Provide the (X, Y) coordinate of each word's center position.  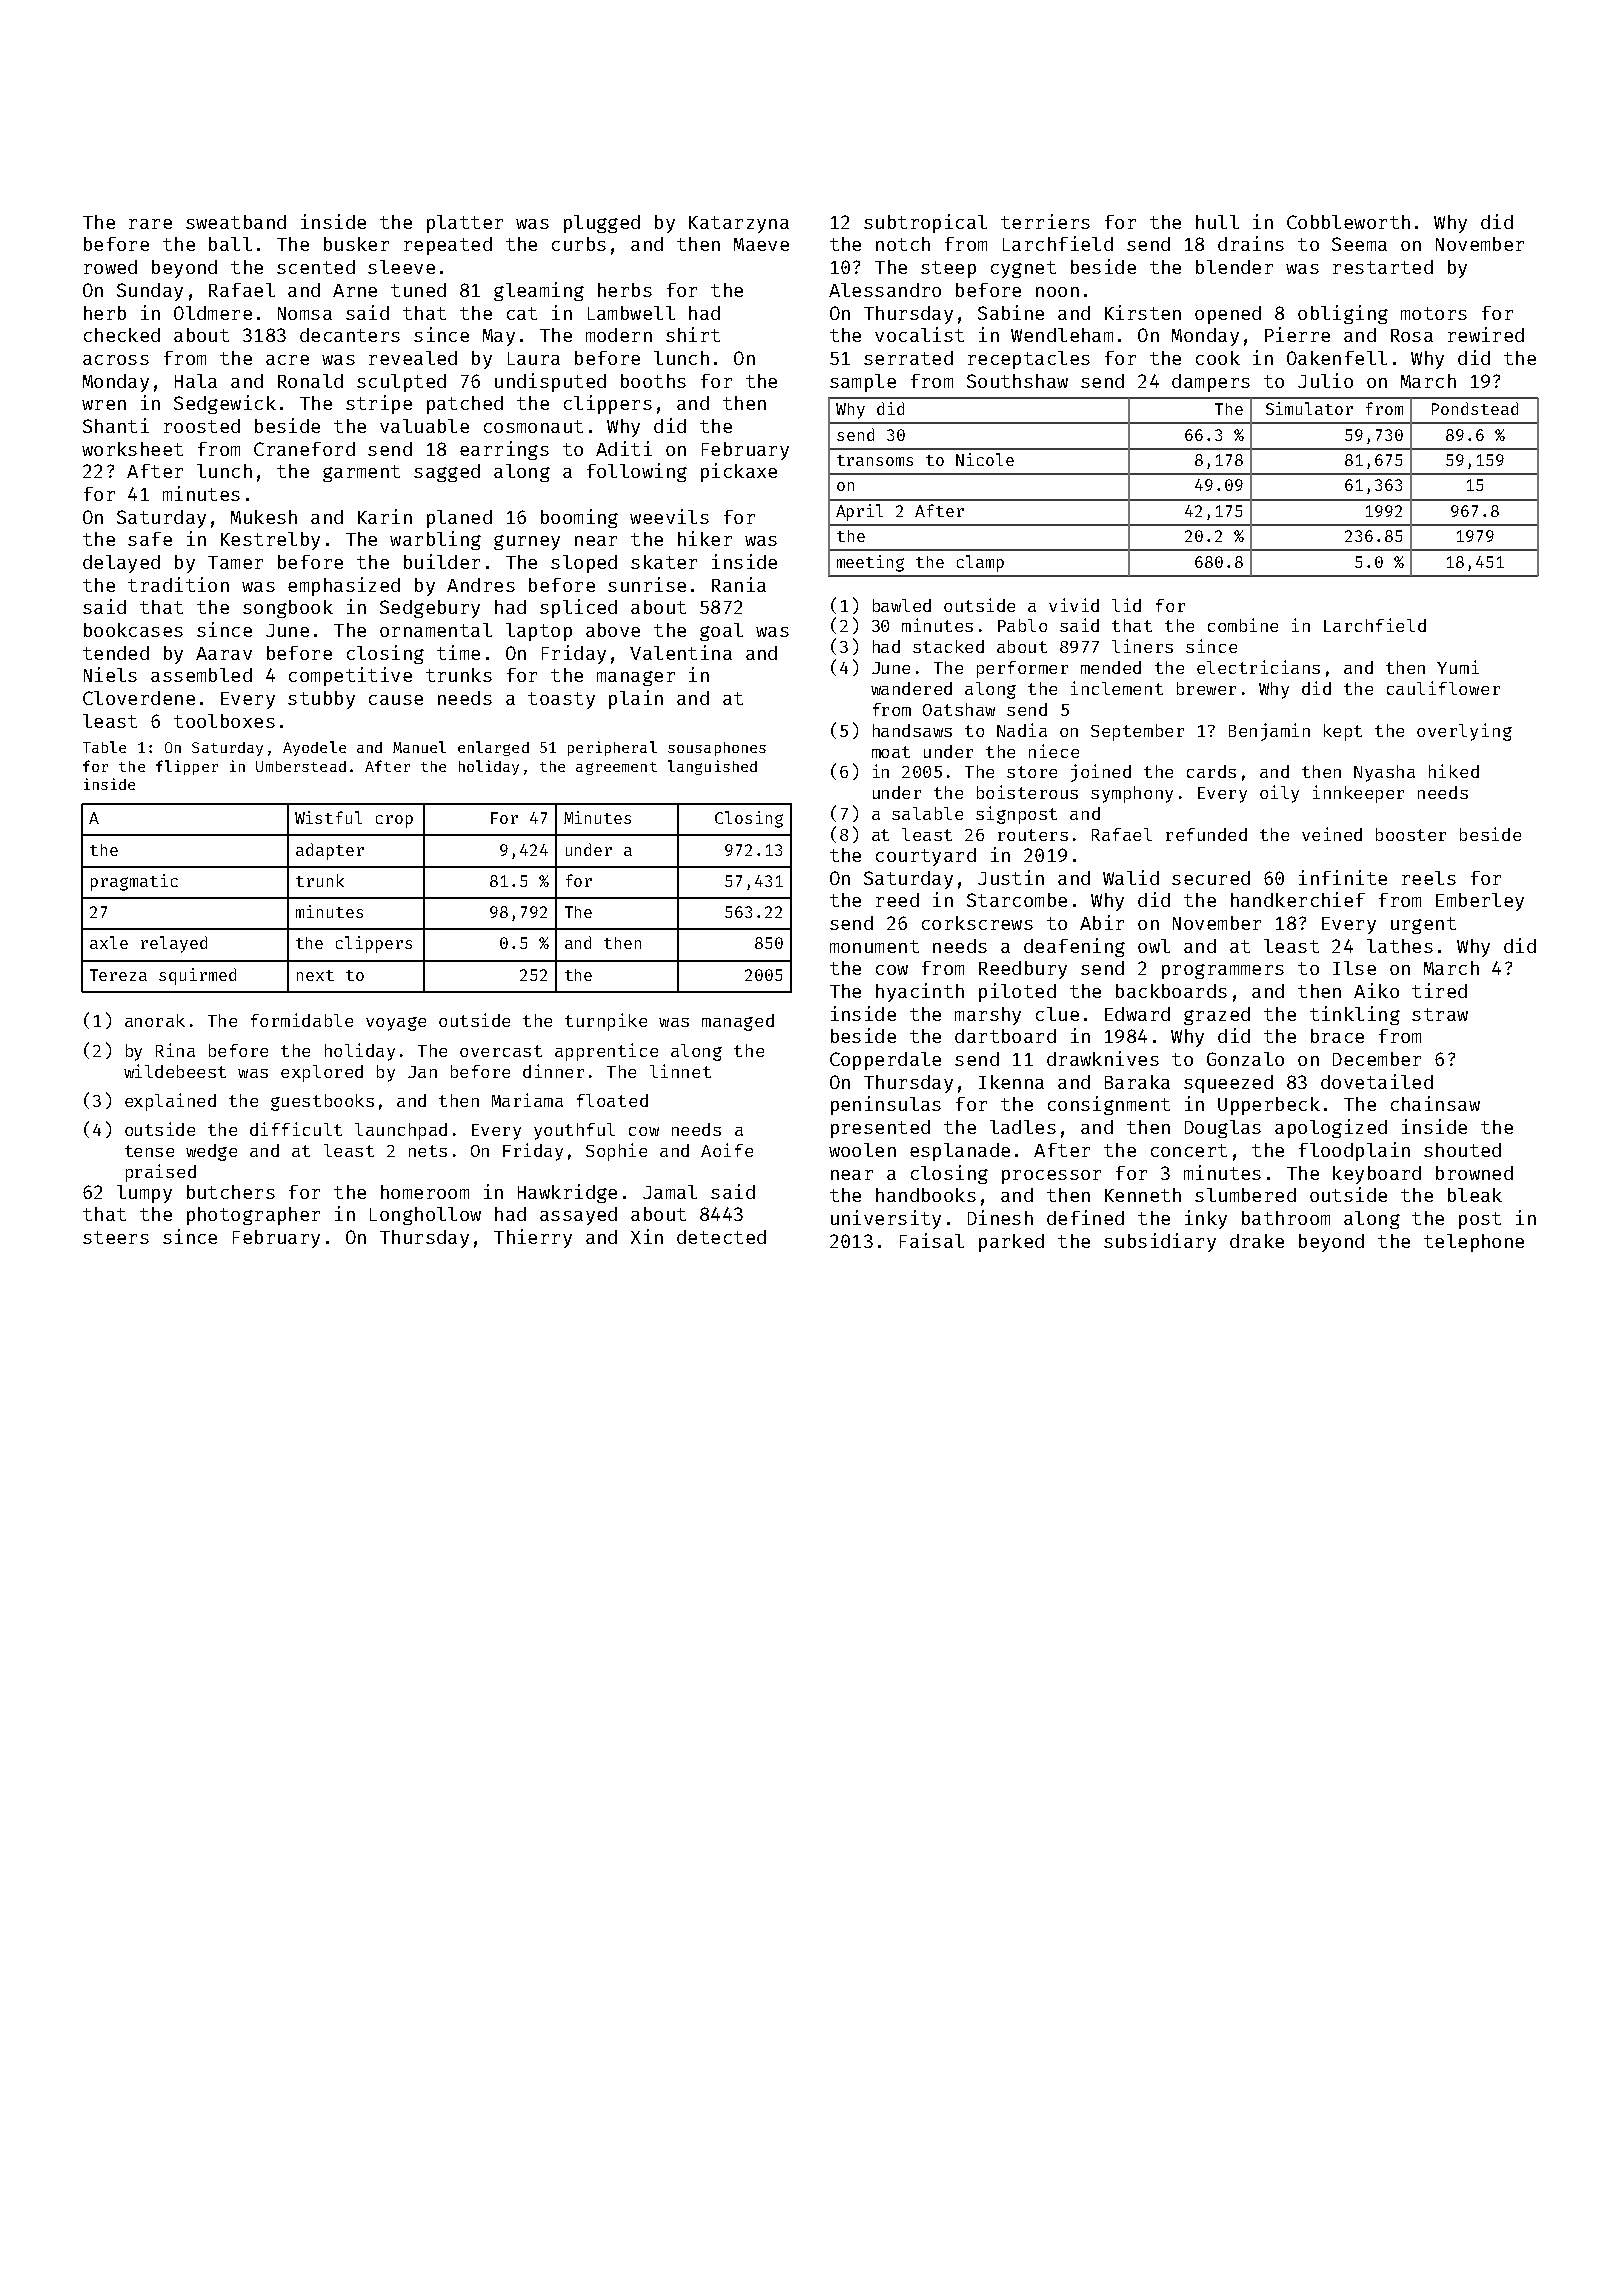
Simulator (1309, 408)
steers (116, 1237)
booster (1411, 834)
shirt (693, 334)
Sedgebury (430, 609)
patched (465, 405)
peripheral (612, 748)
